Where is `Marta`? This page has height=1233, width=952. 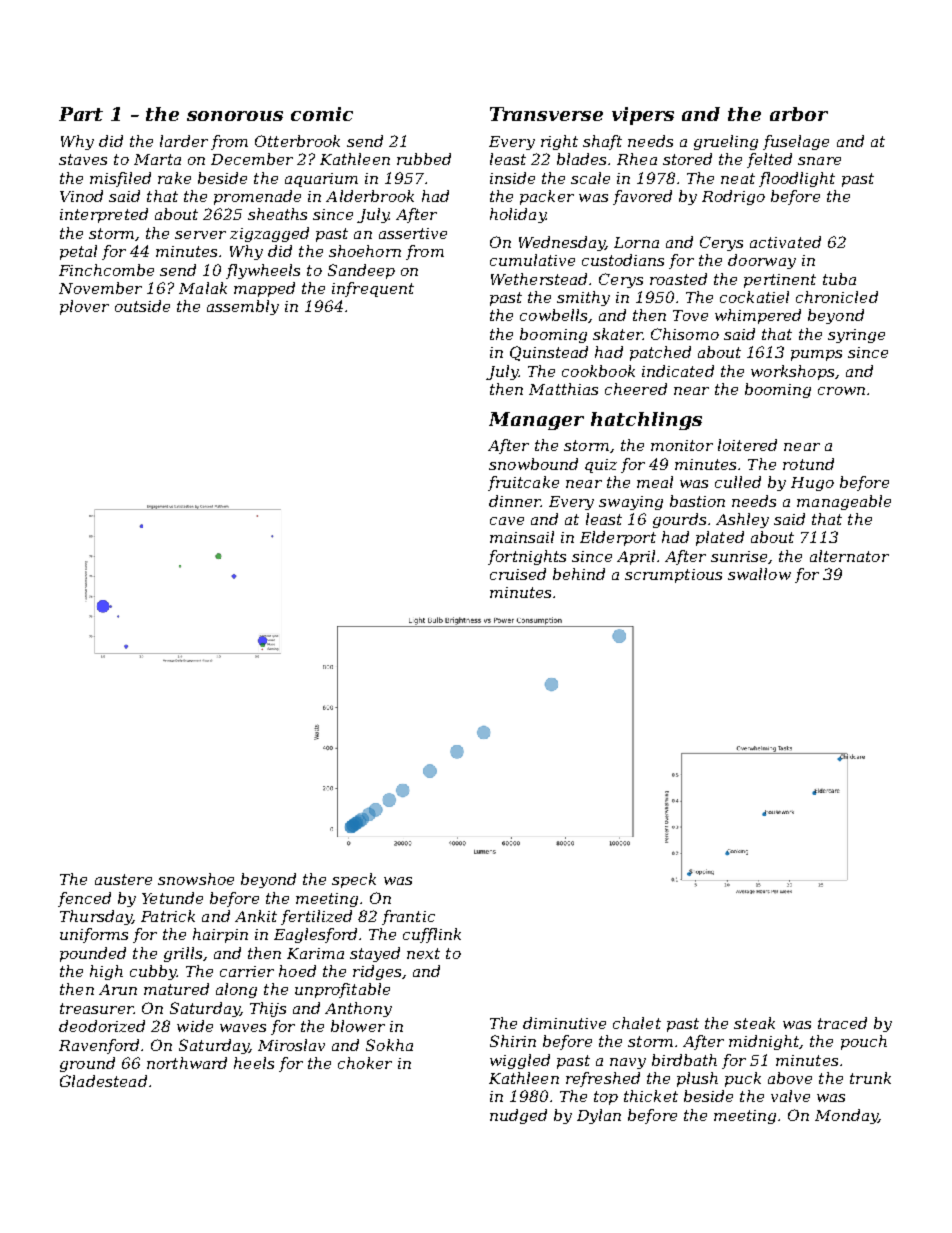
Marta is located at coordinates (157, 159).
